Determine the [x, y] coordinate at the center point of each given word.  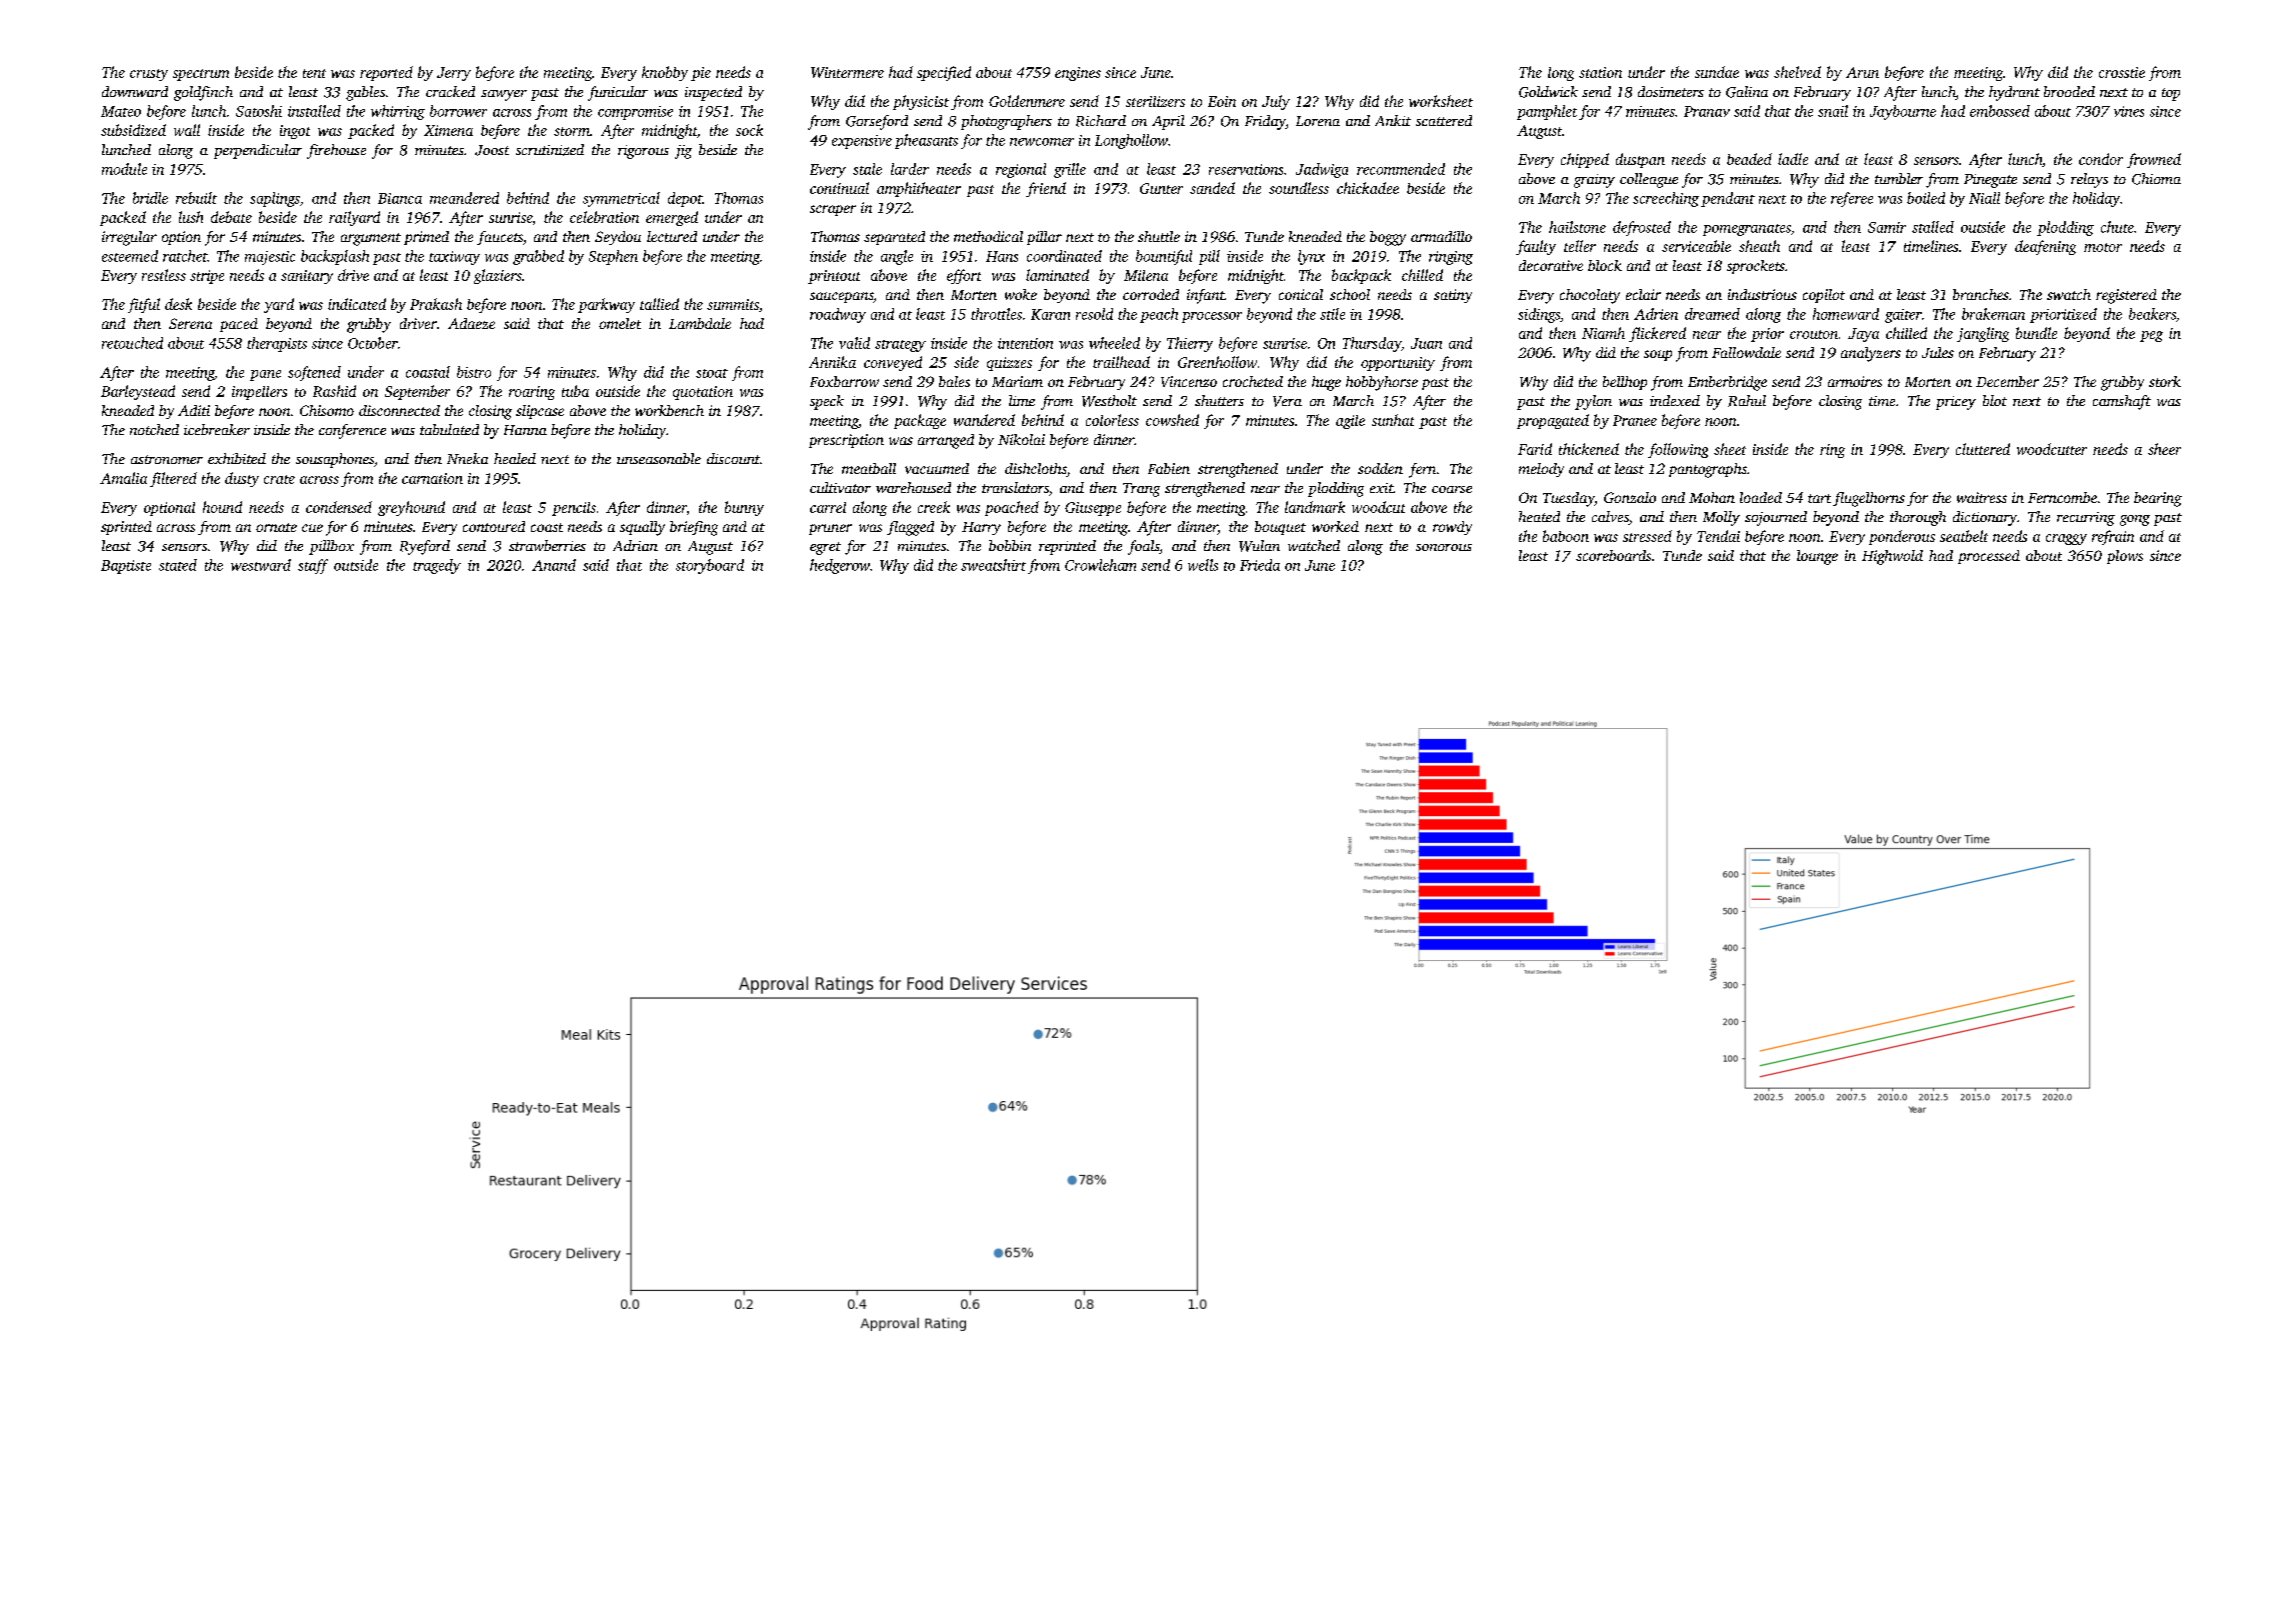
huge [1326, 383]
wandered [984, 420]
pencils [574, 509]
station [1600, 72]
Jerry [454, 74]
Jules [1938, 352]
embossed [2000, 111]
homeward [1846, 314]
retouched [132, 343]
